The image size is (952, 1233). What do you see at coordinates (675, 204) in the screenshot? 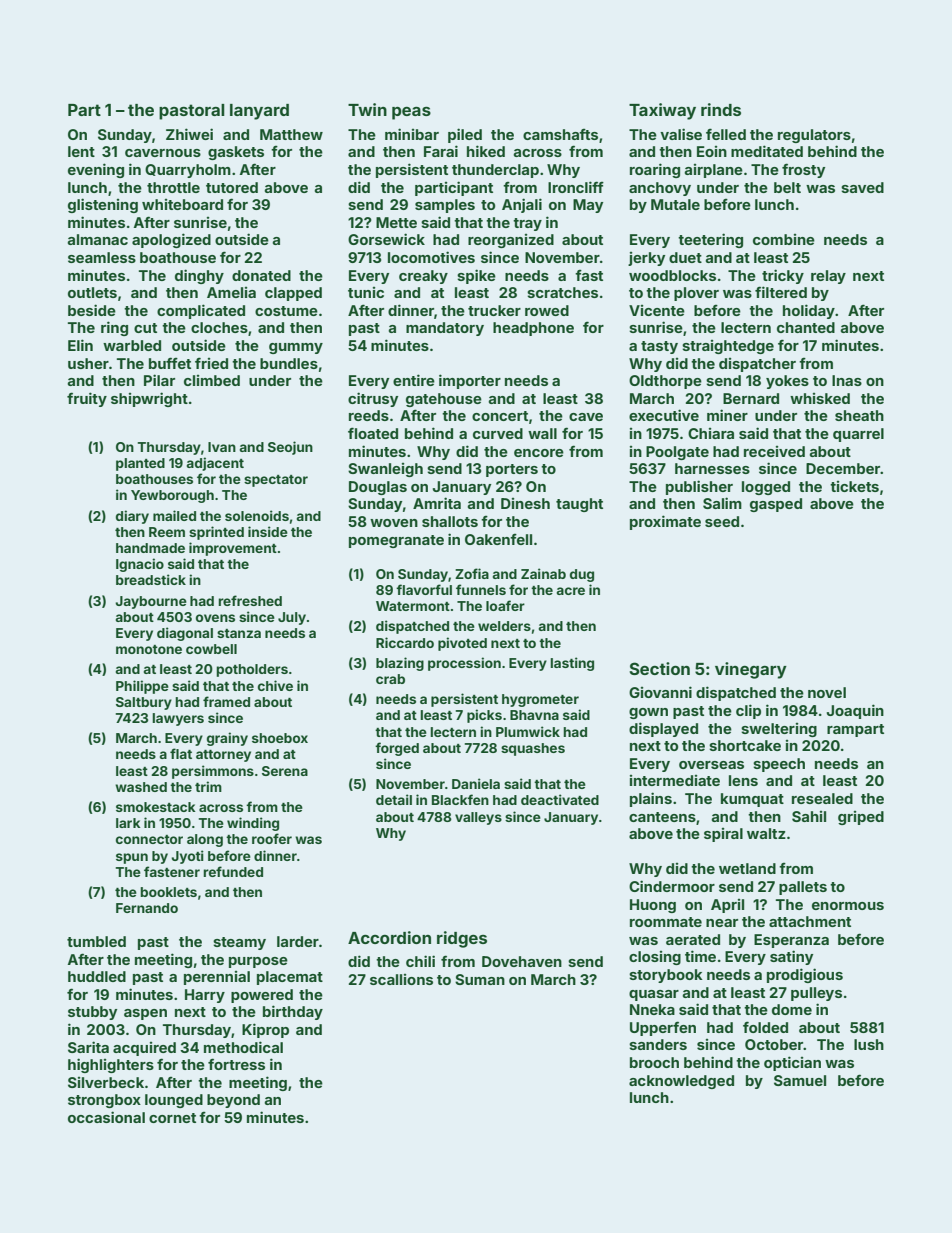
I see `Mutale` at bounding box center [675, 204].
